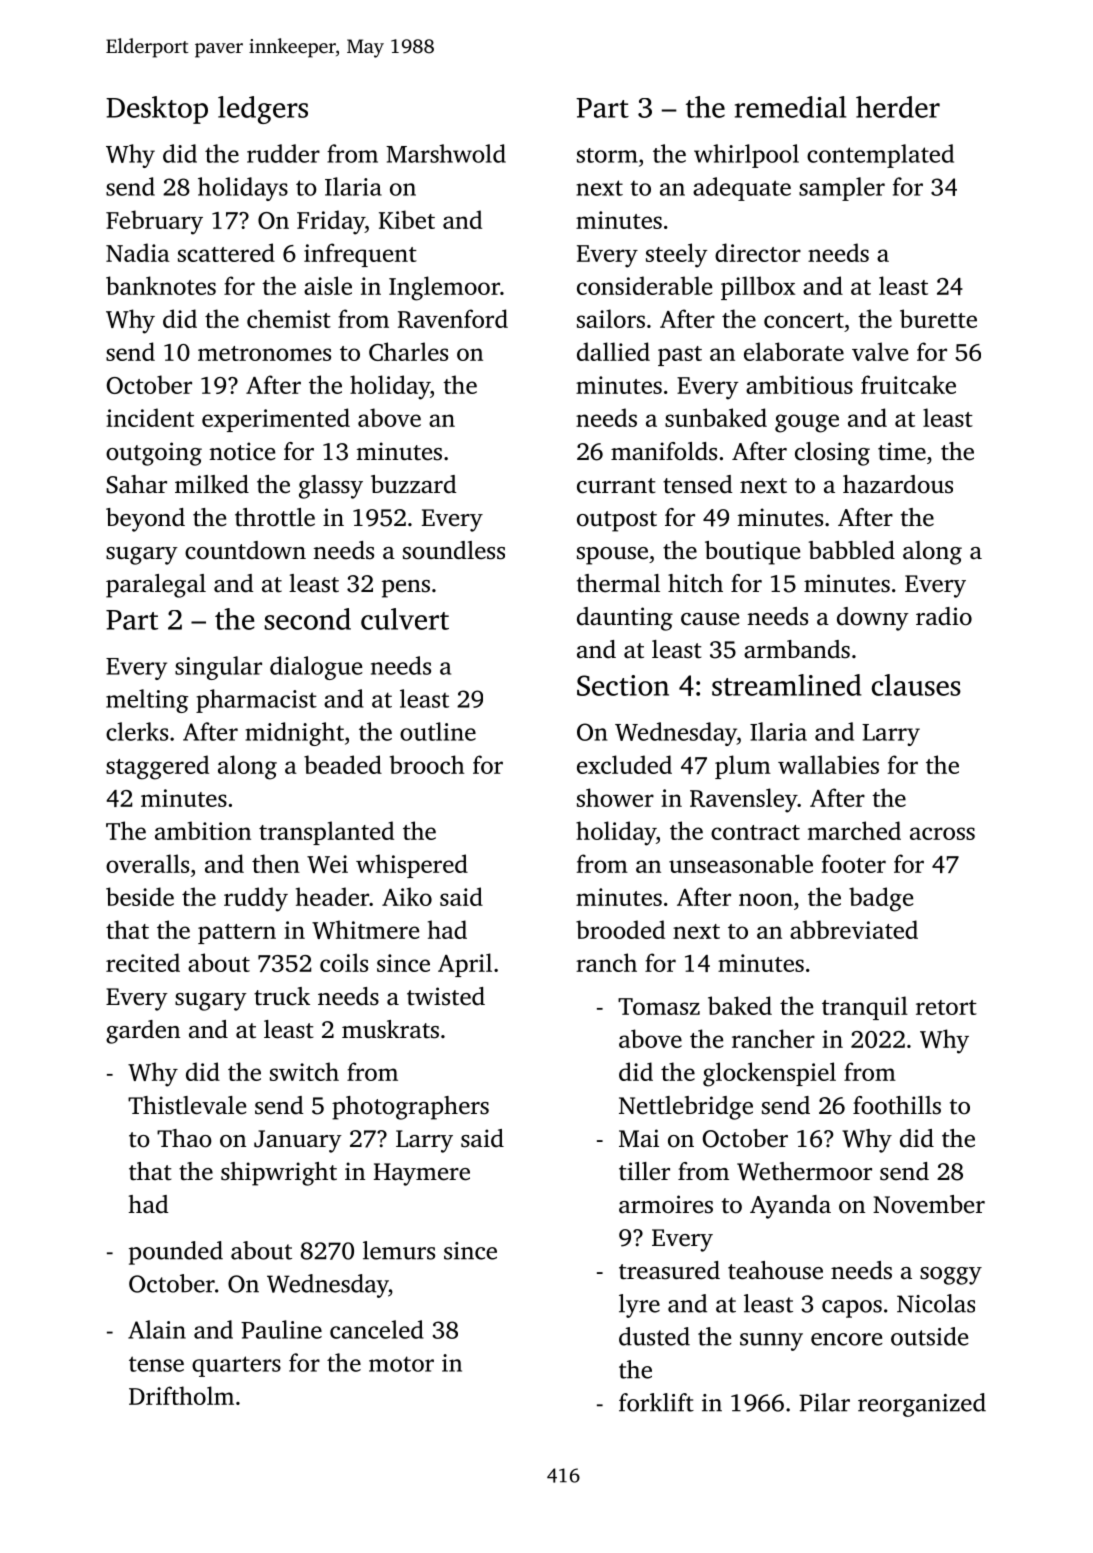  I want to click on retort, so click(946, 1007).
